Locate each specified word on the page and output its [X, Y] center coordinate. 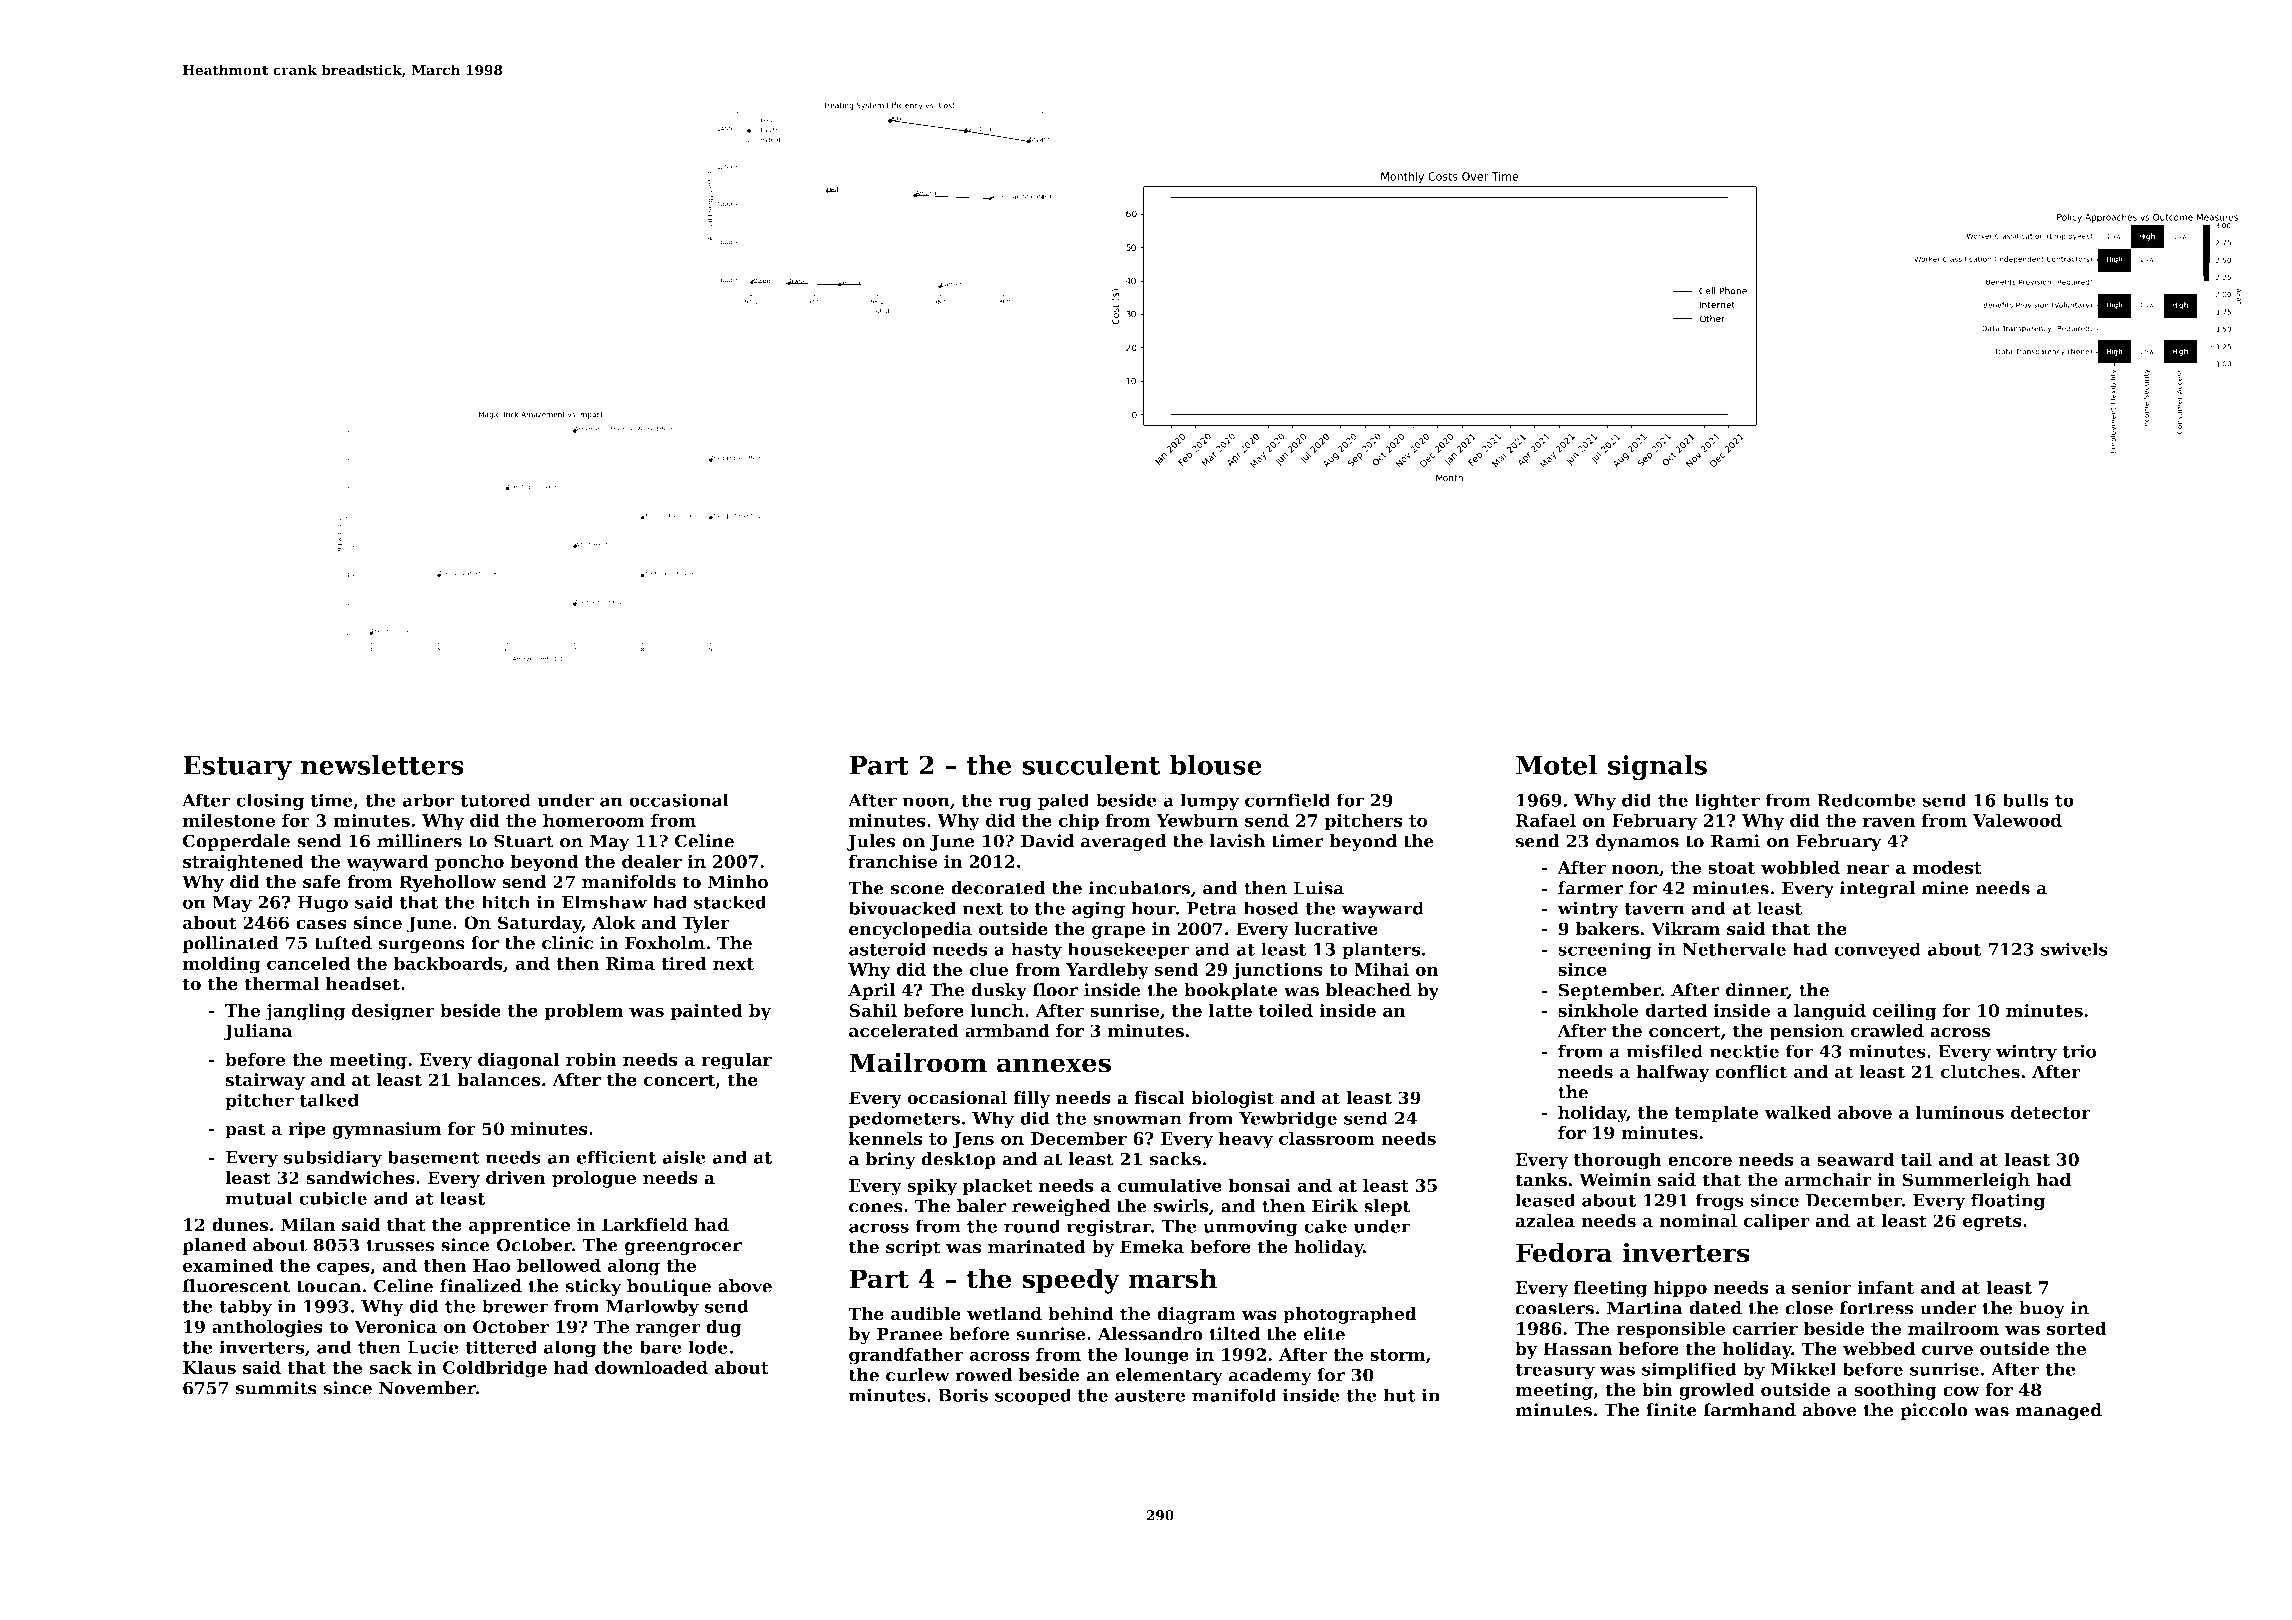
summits [276, 1388]
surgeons [422, 946]
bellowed [559, 1265]
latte [1230, 1010]
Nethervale [1734, 949]
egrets [1992, 1223]
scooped [1033, 1396]
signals [1657, 768]
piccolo [1934, 1411]
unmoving [1250, 1228]
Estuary [237, 768]
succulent [1091, 765]
